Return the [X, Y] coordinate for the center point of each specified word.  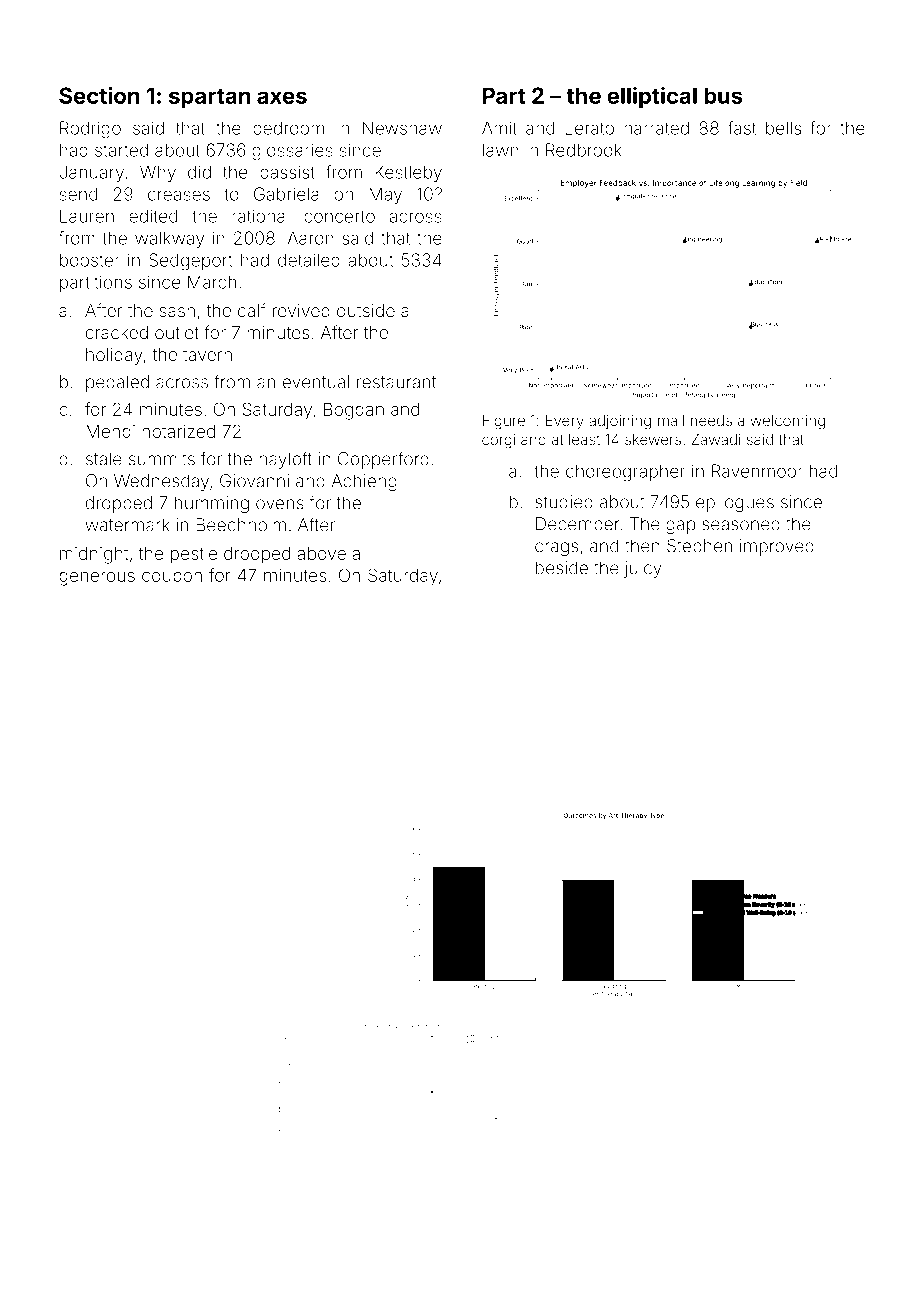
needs [711, 420]
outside [366, 310]
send [78, 194]
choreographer [625, 473]
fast [742, 128]
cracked [117, 332]
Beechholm [241, 525]
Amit [499, 128]
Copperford [383, 460]
